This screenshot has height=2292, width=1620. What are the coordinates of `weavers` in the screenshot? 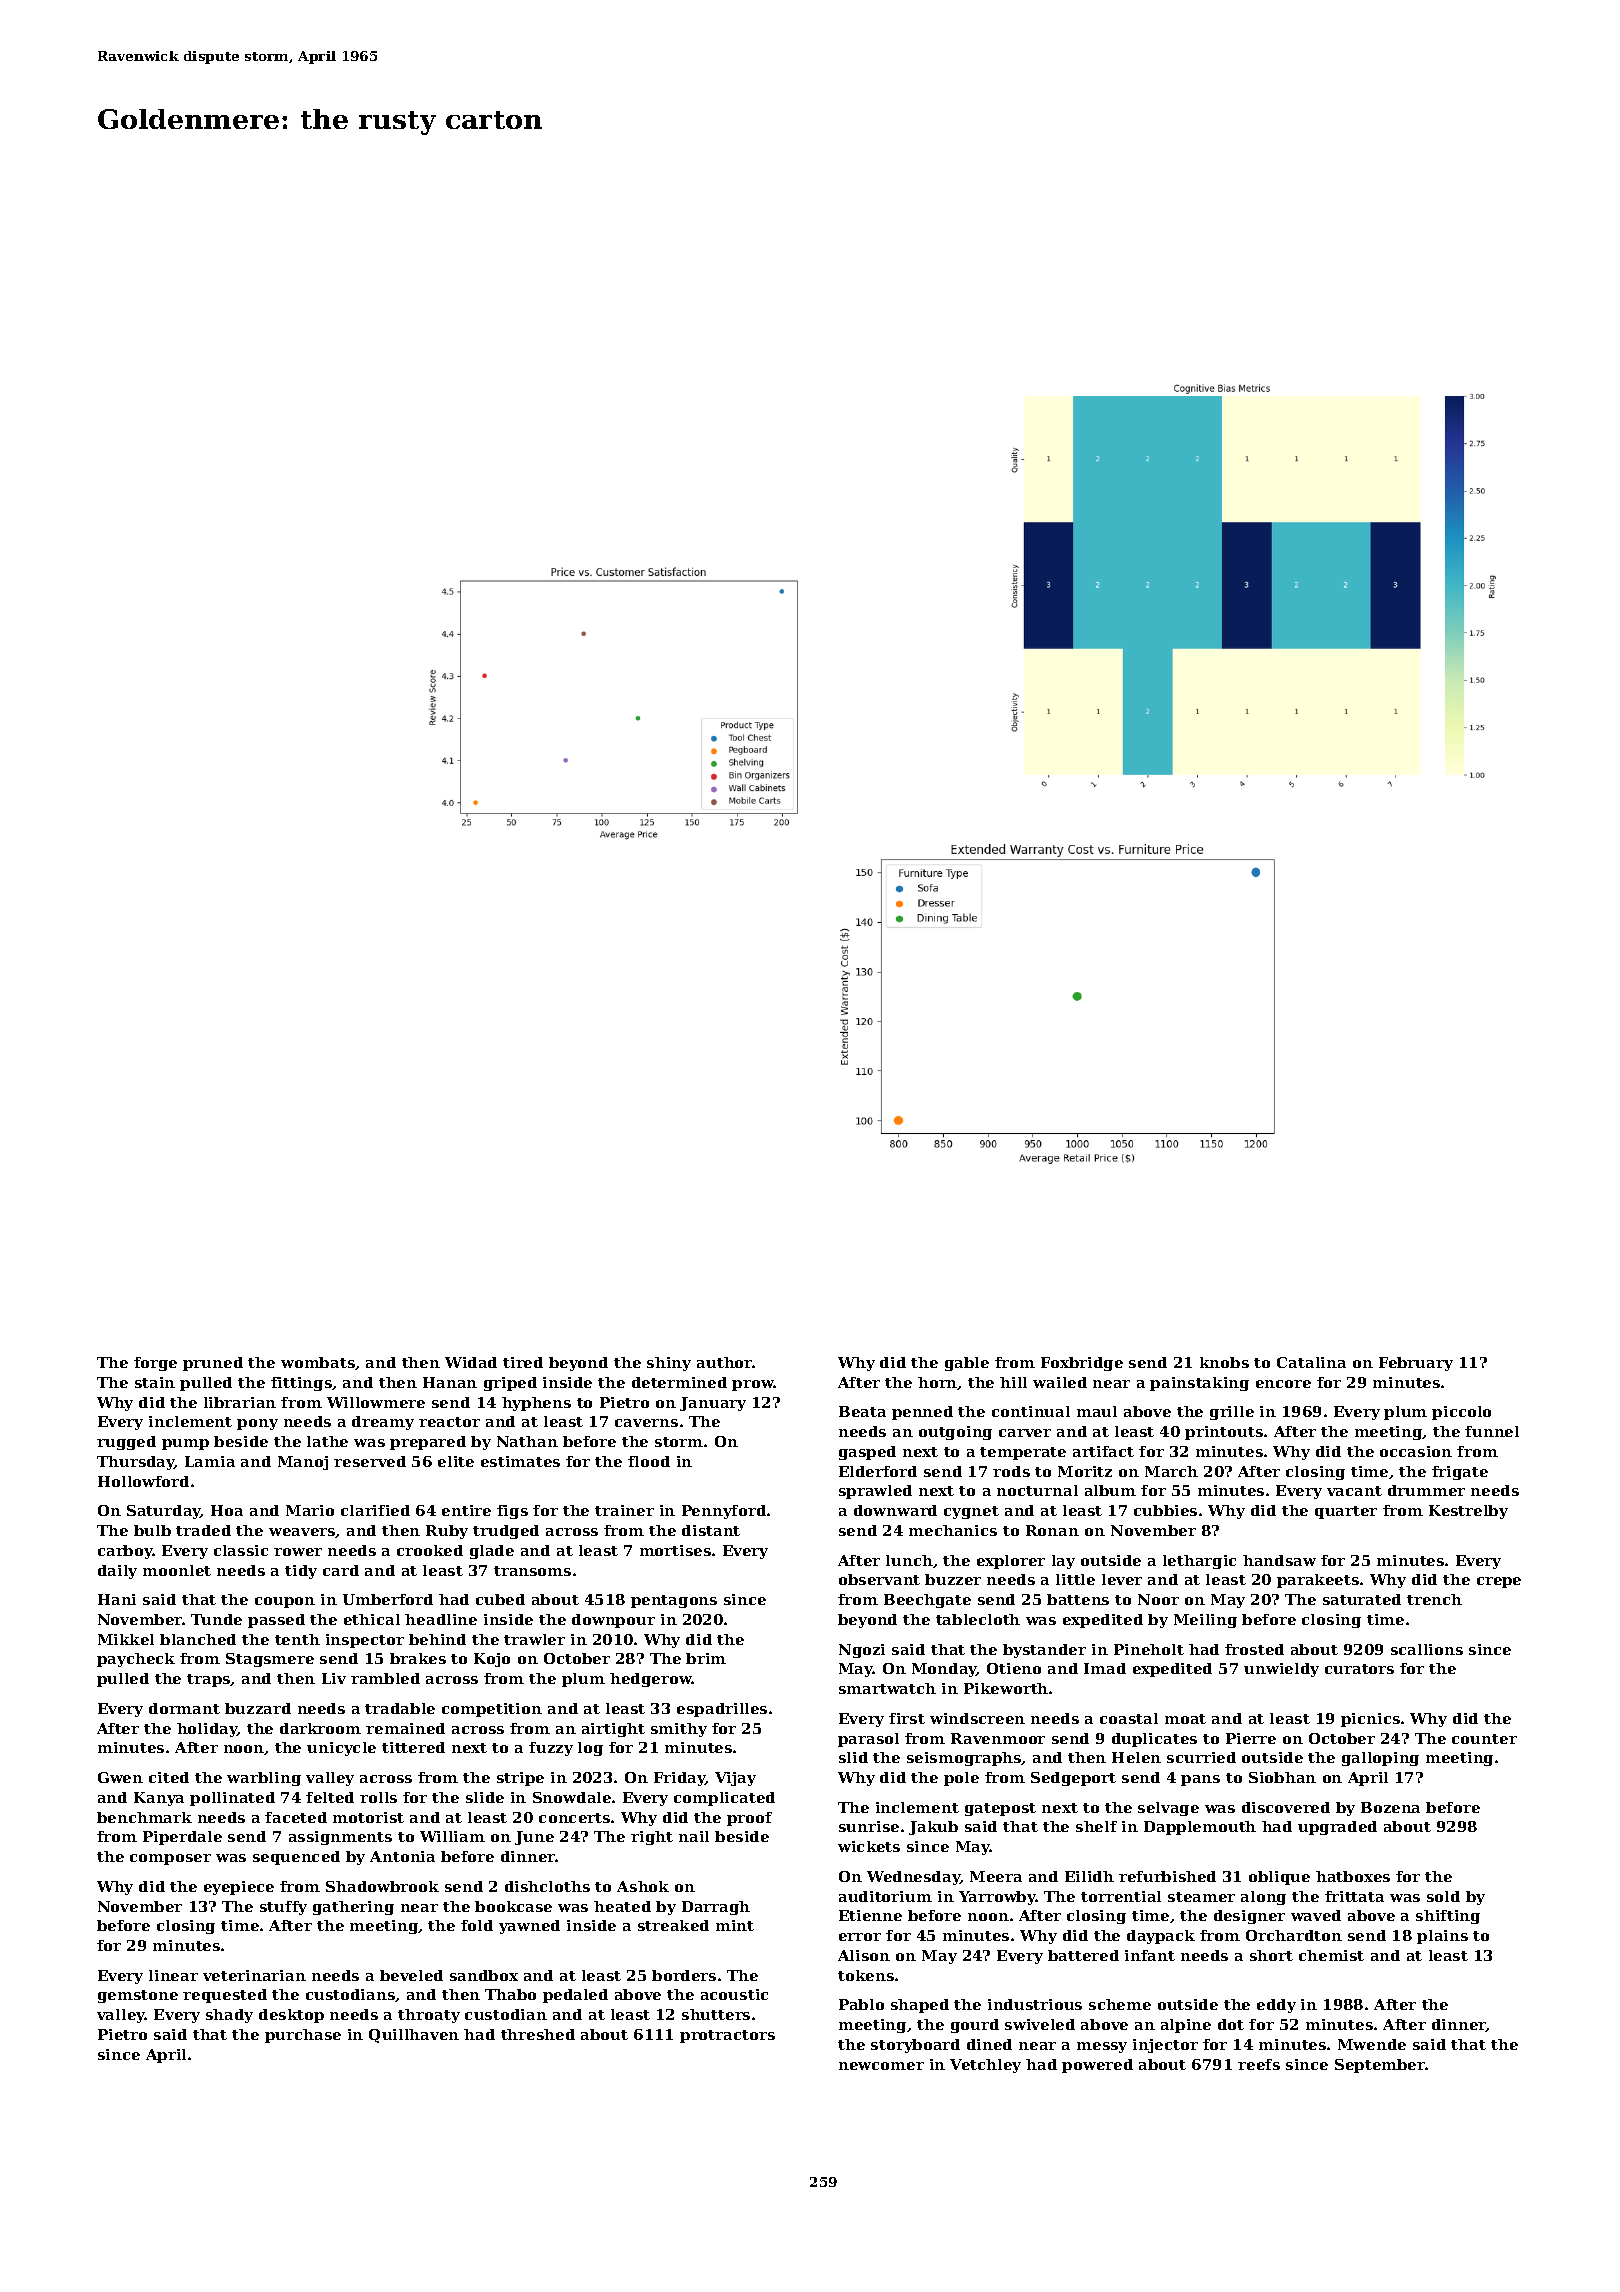 It's located at (302, 1533).
